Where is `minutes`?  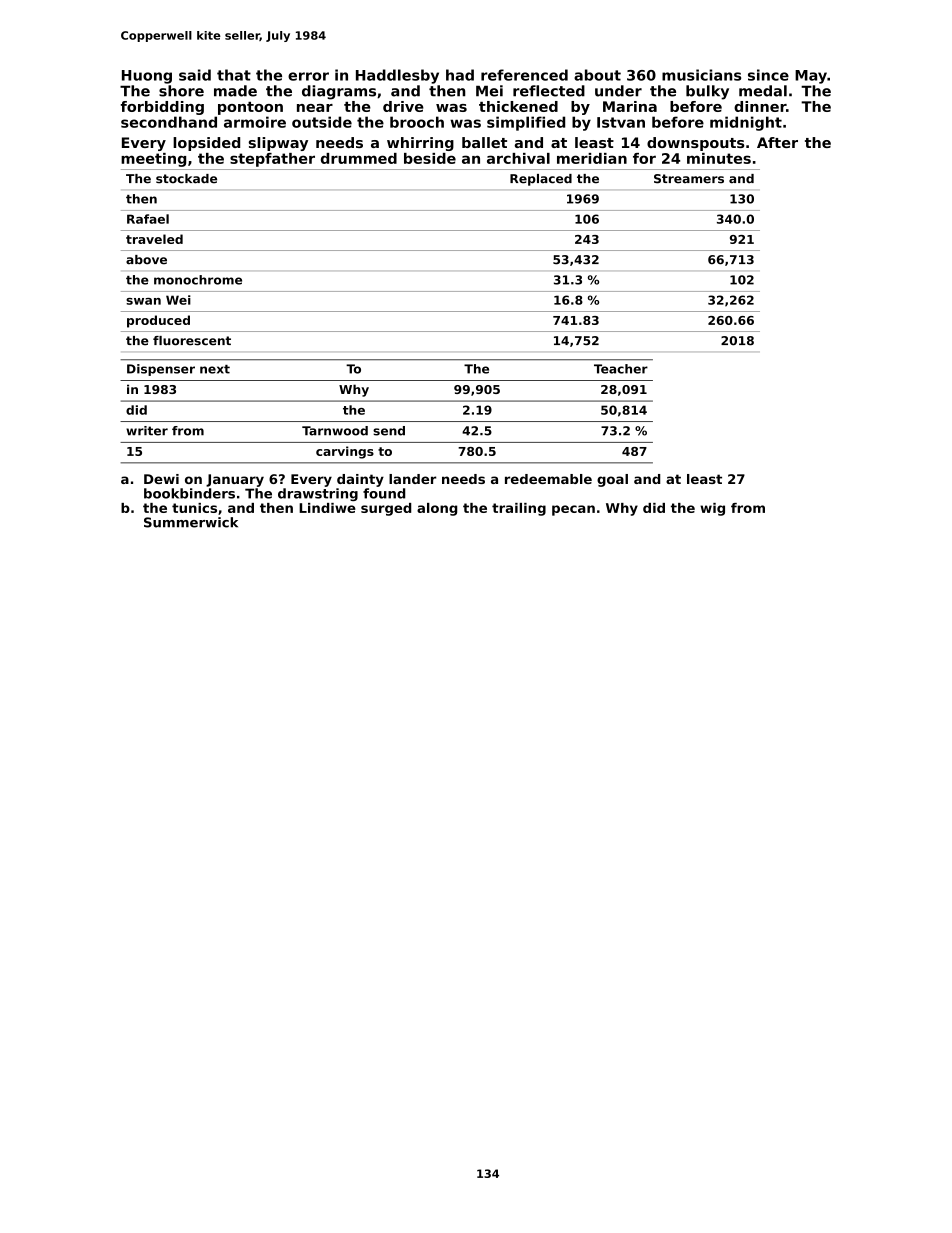 minutes is located at coordinates (719, 158).
